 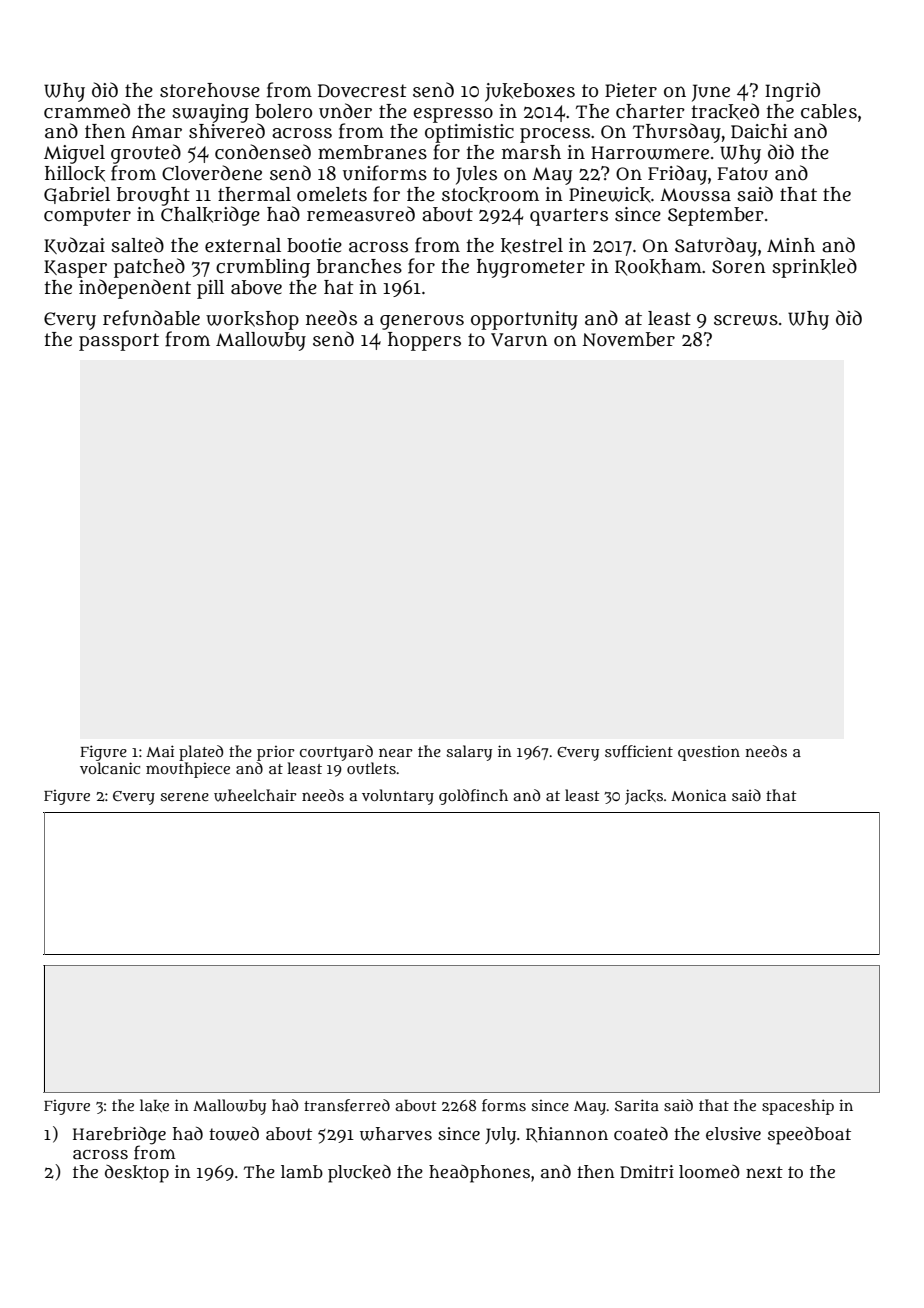 I want to click on cables, so click(x=829, y=111).
